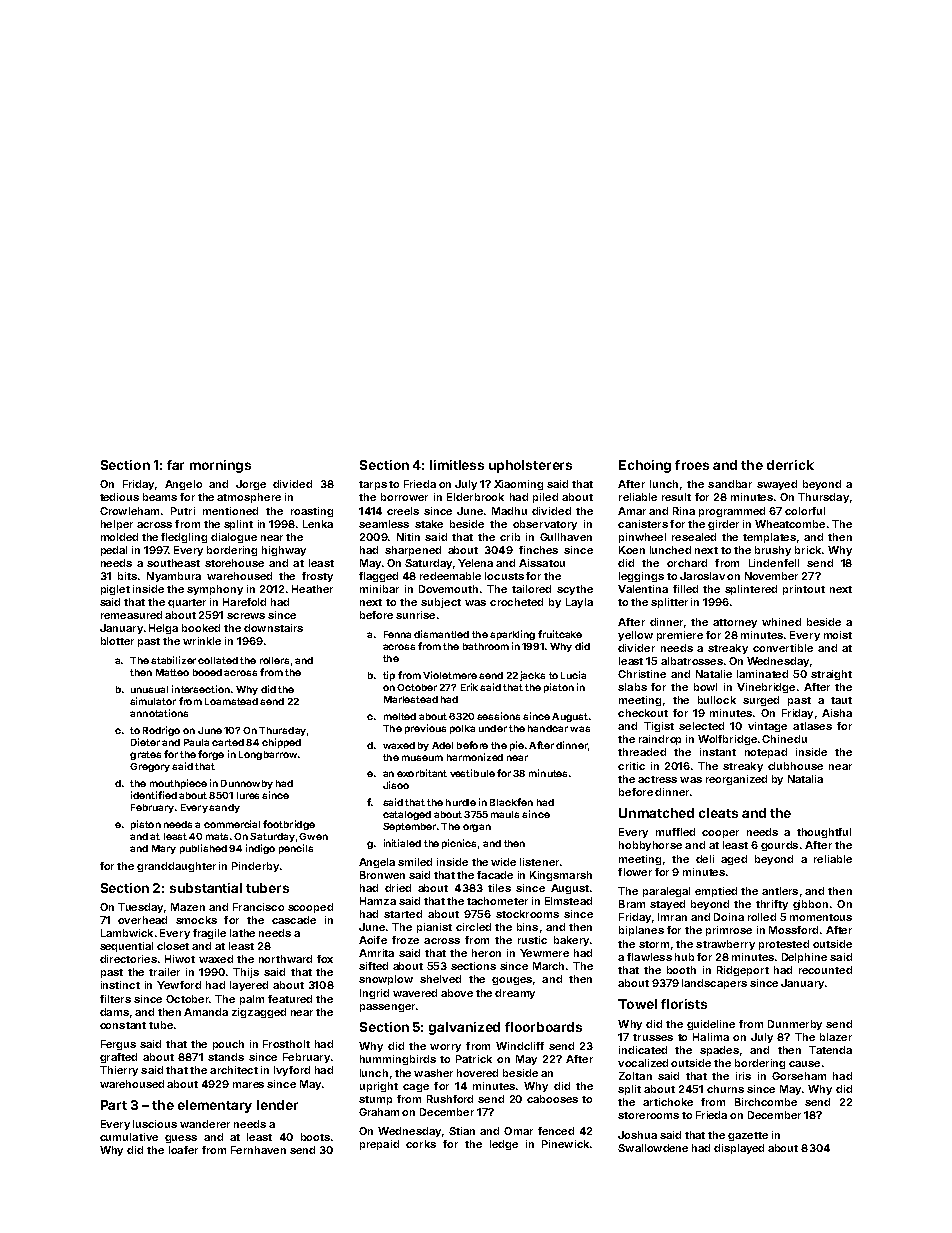 This image has width=952, height=1233. What do you see at coordinates (542, 563) in the image?
I see `Aissatou` at bounding box center [542, 563].
